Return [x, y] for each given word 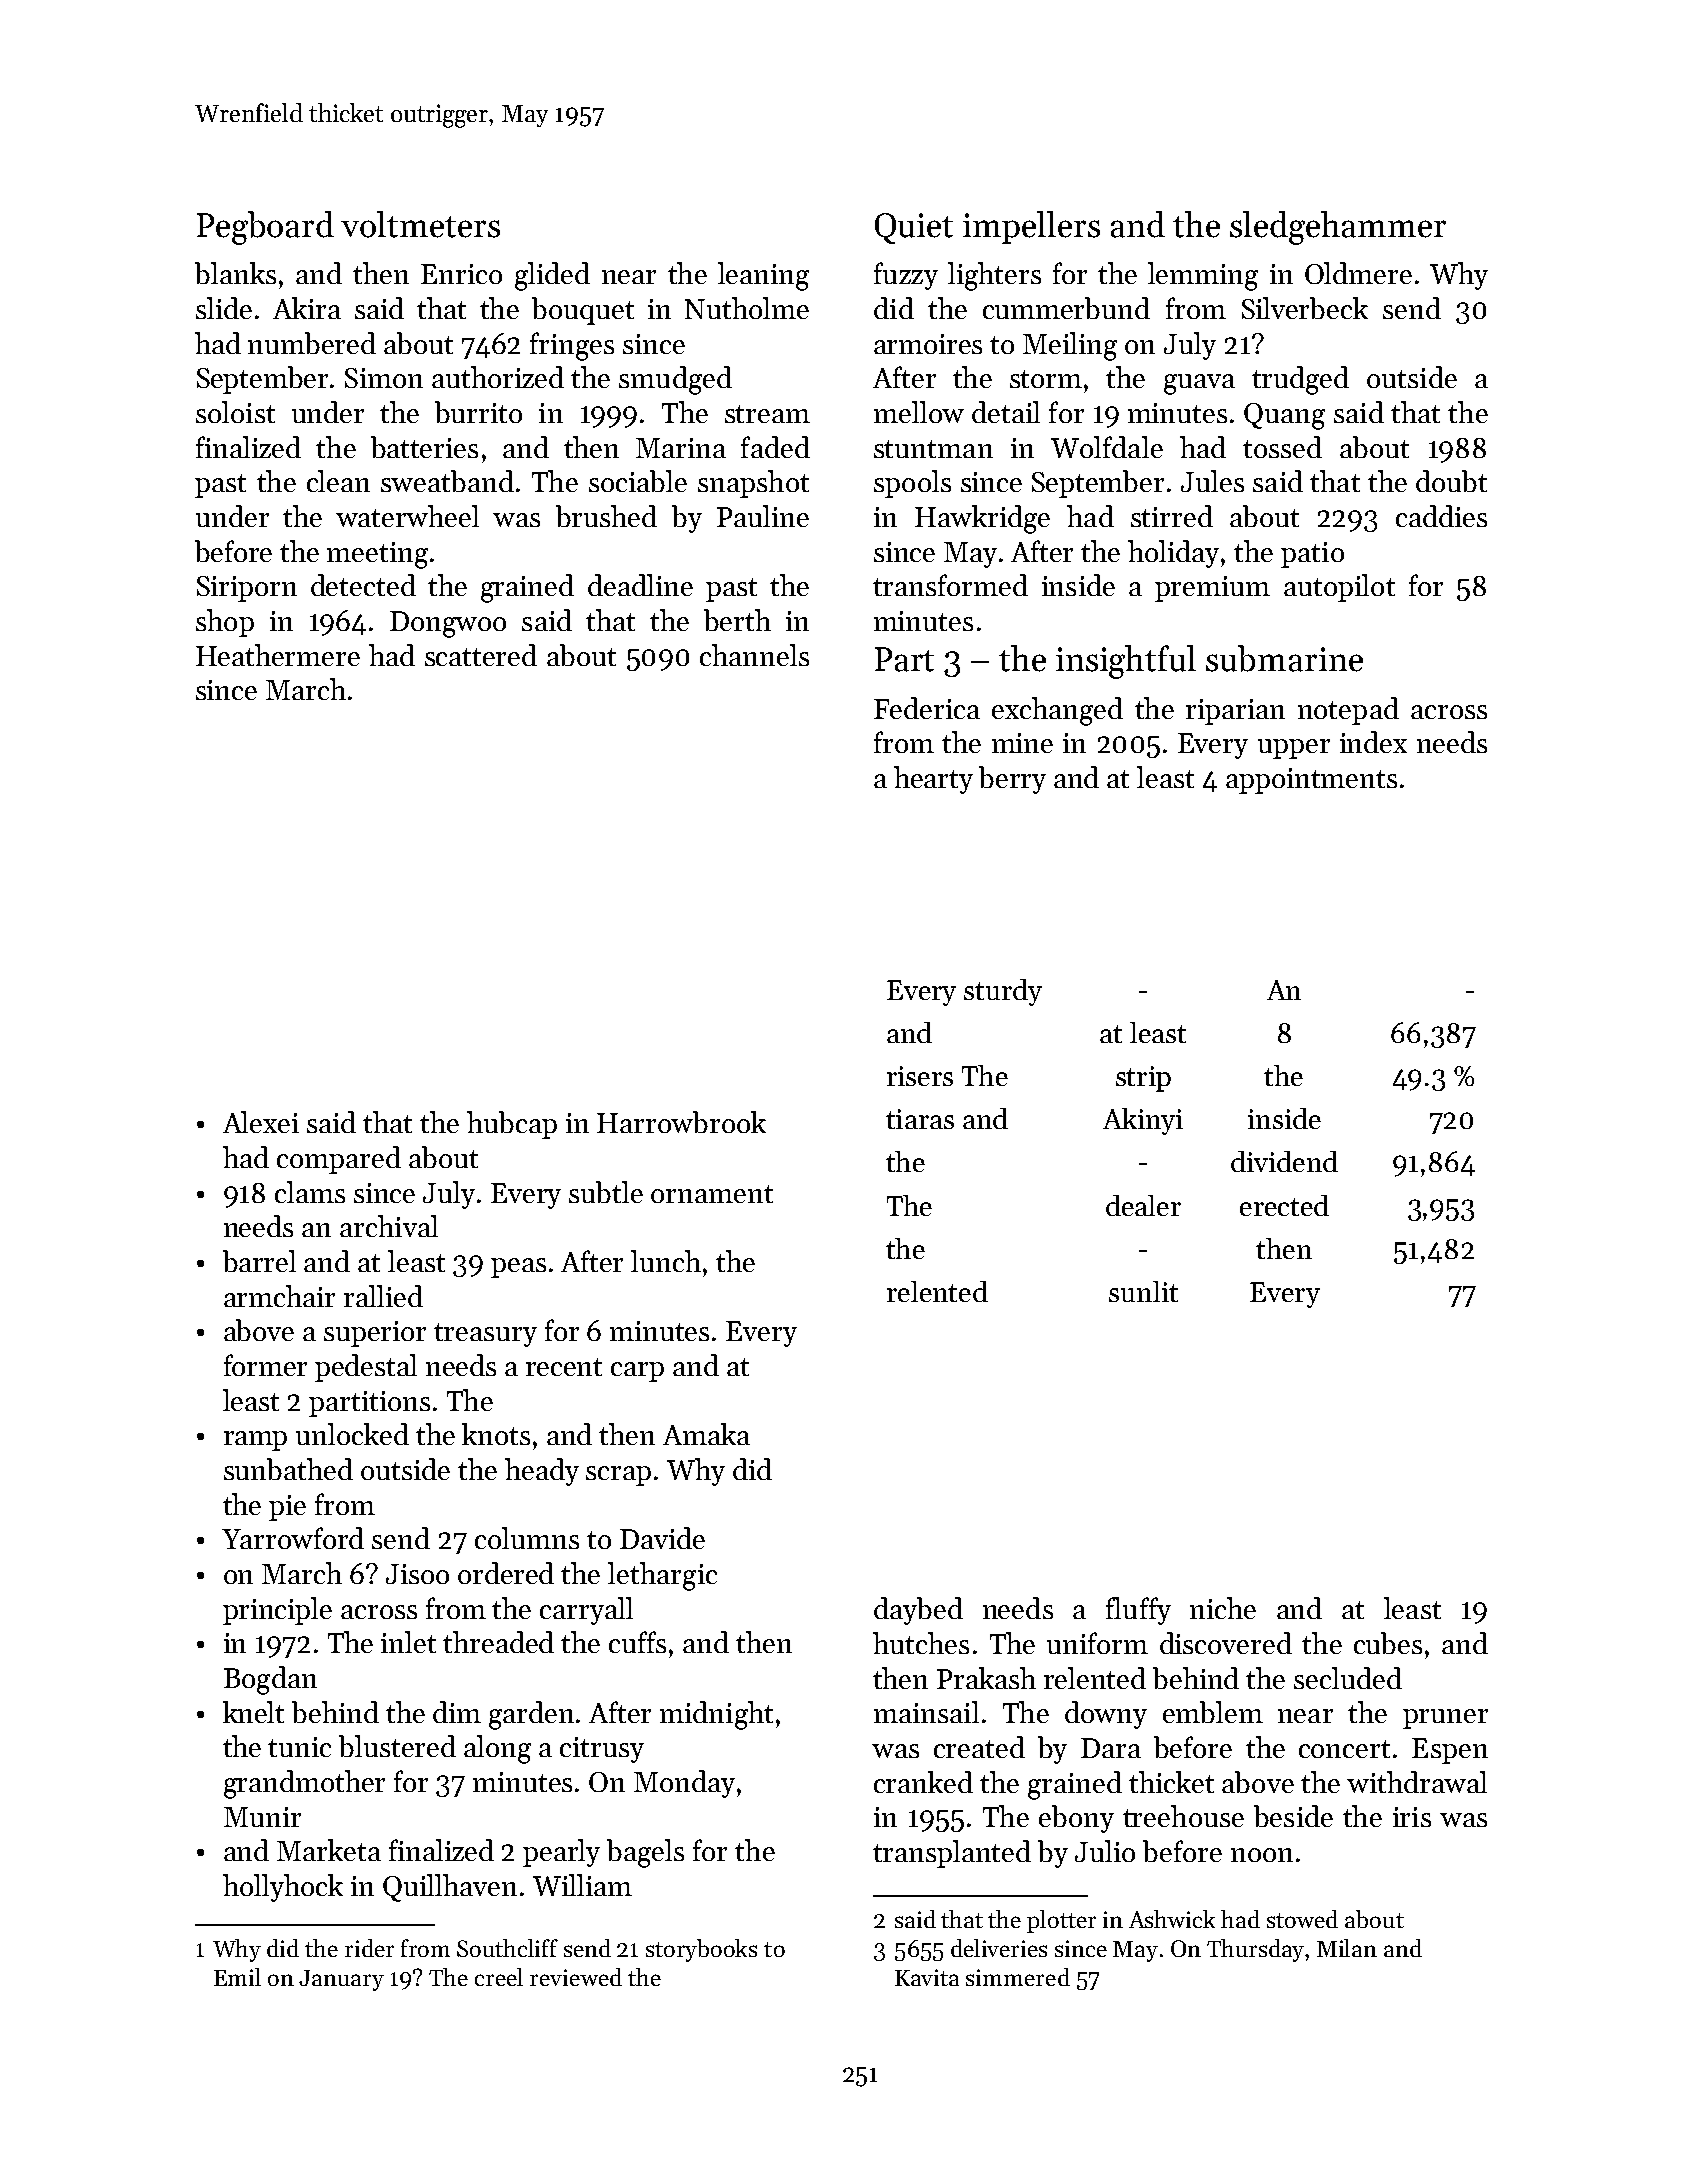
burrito [478, 412]
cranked [923, 1782]
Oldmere [1358, 273]
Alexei [261, 1122]
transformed [950, 585]
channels [754, 655]
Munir [262, 1817]
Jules [1212, 481]
